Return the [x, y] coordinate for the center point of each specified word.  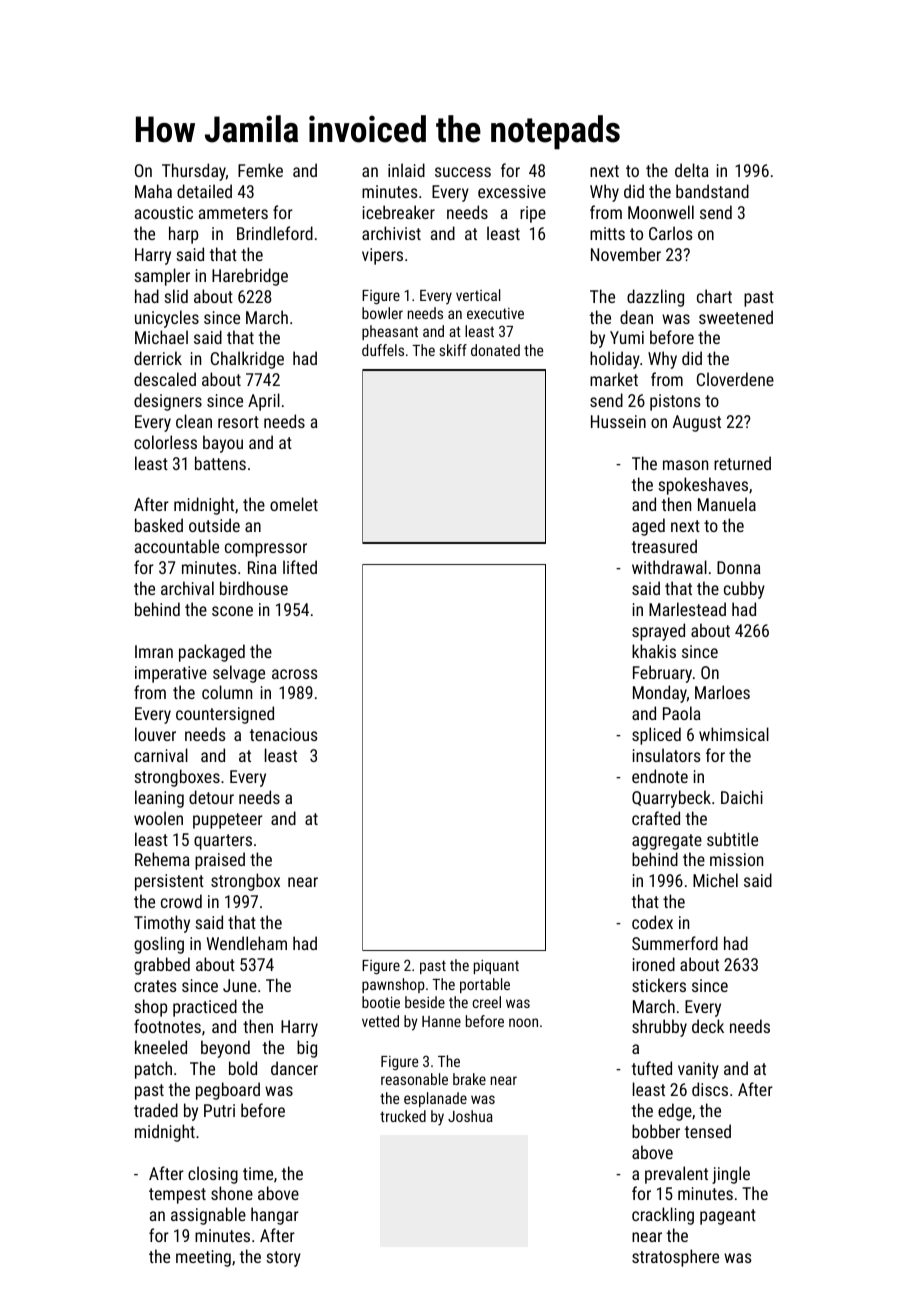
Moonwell [661, 212]
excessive [512, 191]
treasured [664, 546]
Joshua [470, 1116]
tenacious [284, 734]
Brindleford [275, 233]
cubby [744, 590]
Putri [219, 1110]
